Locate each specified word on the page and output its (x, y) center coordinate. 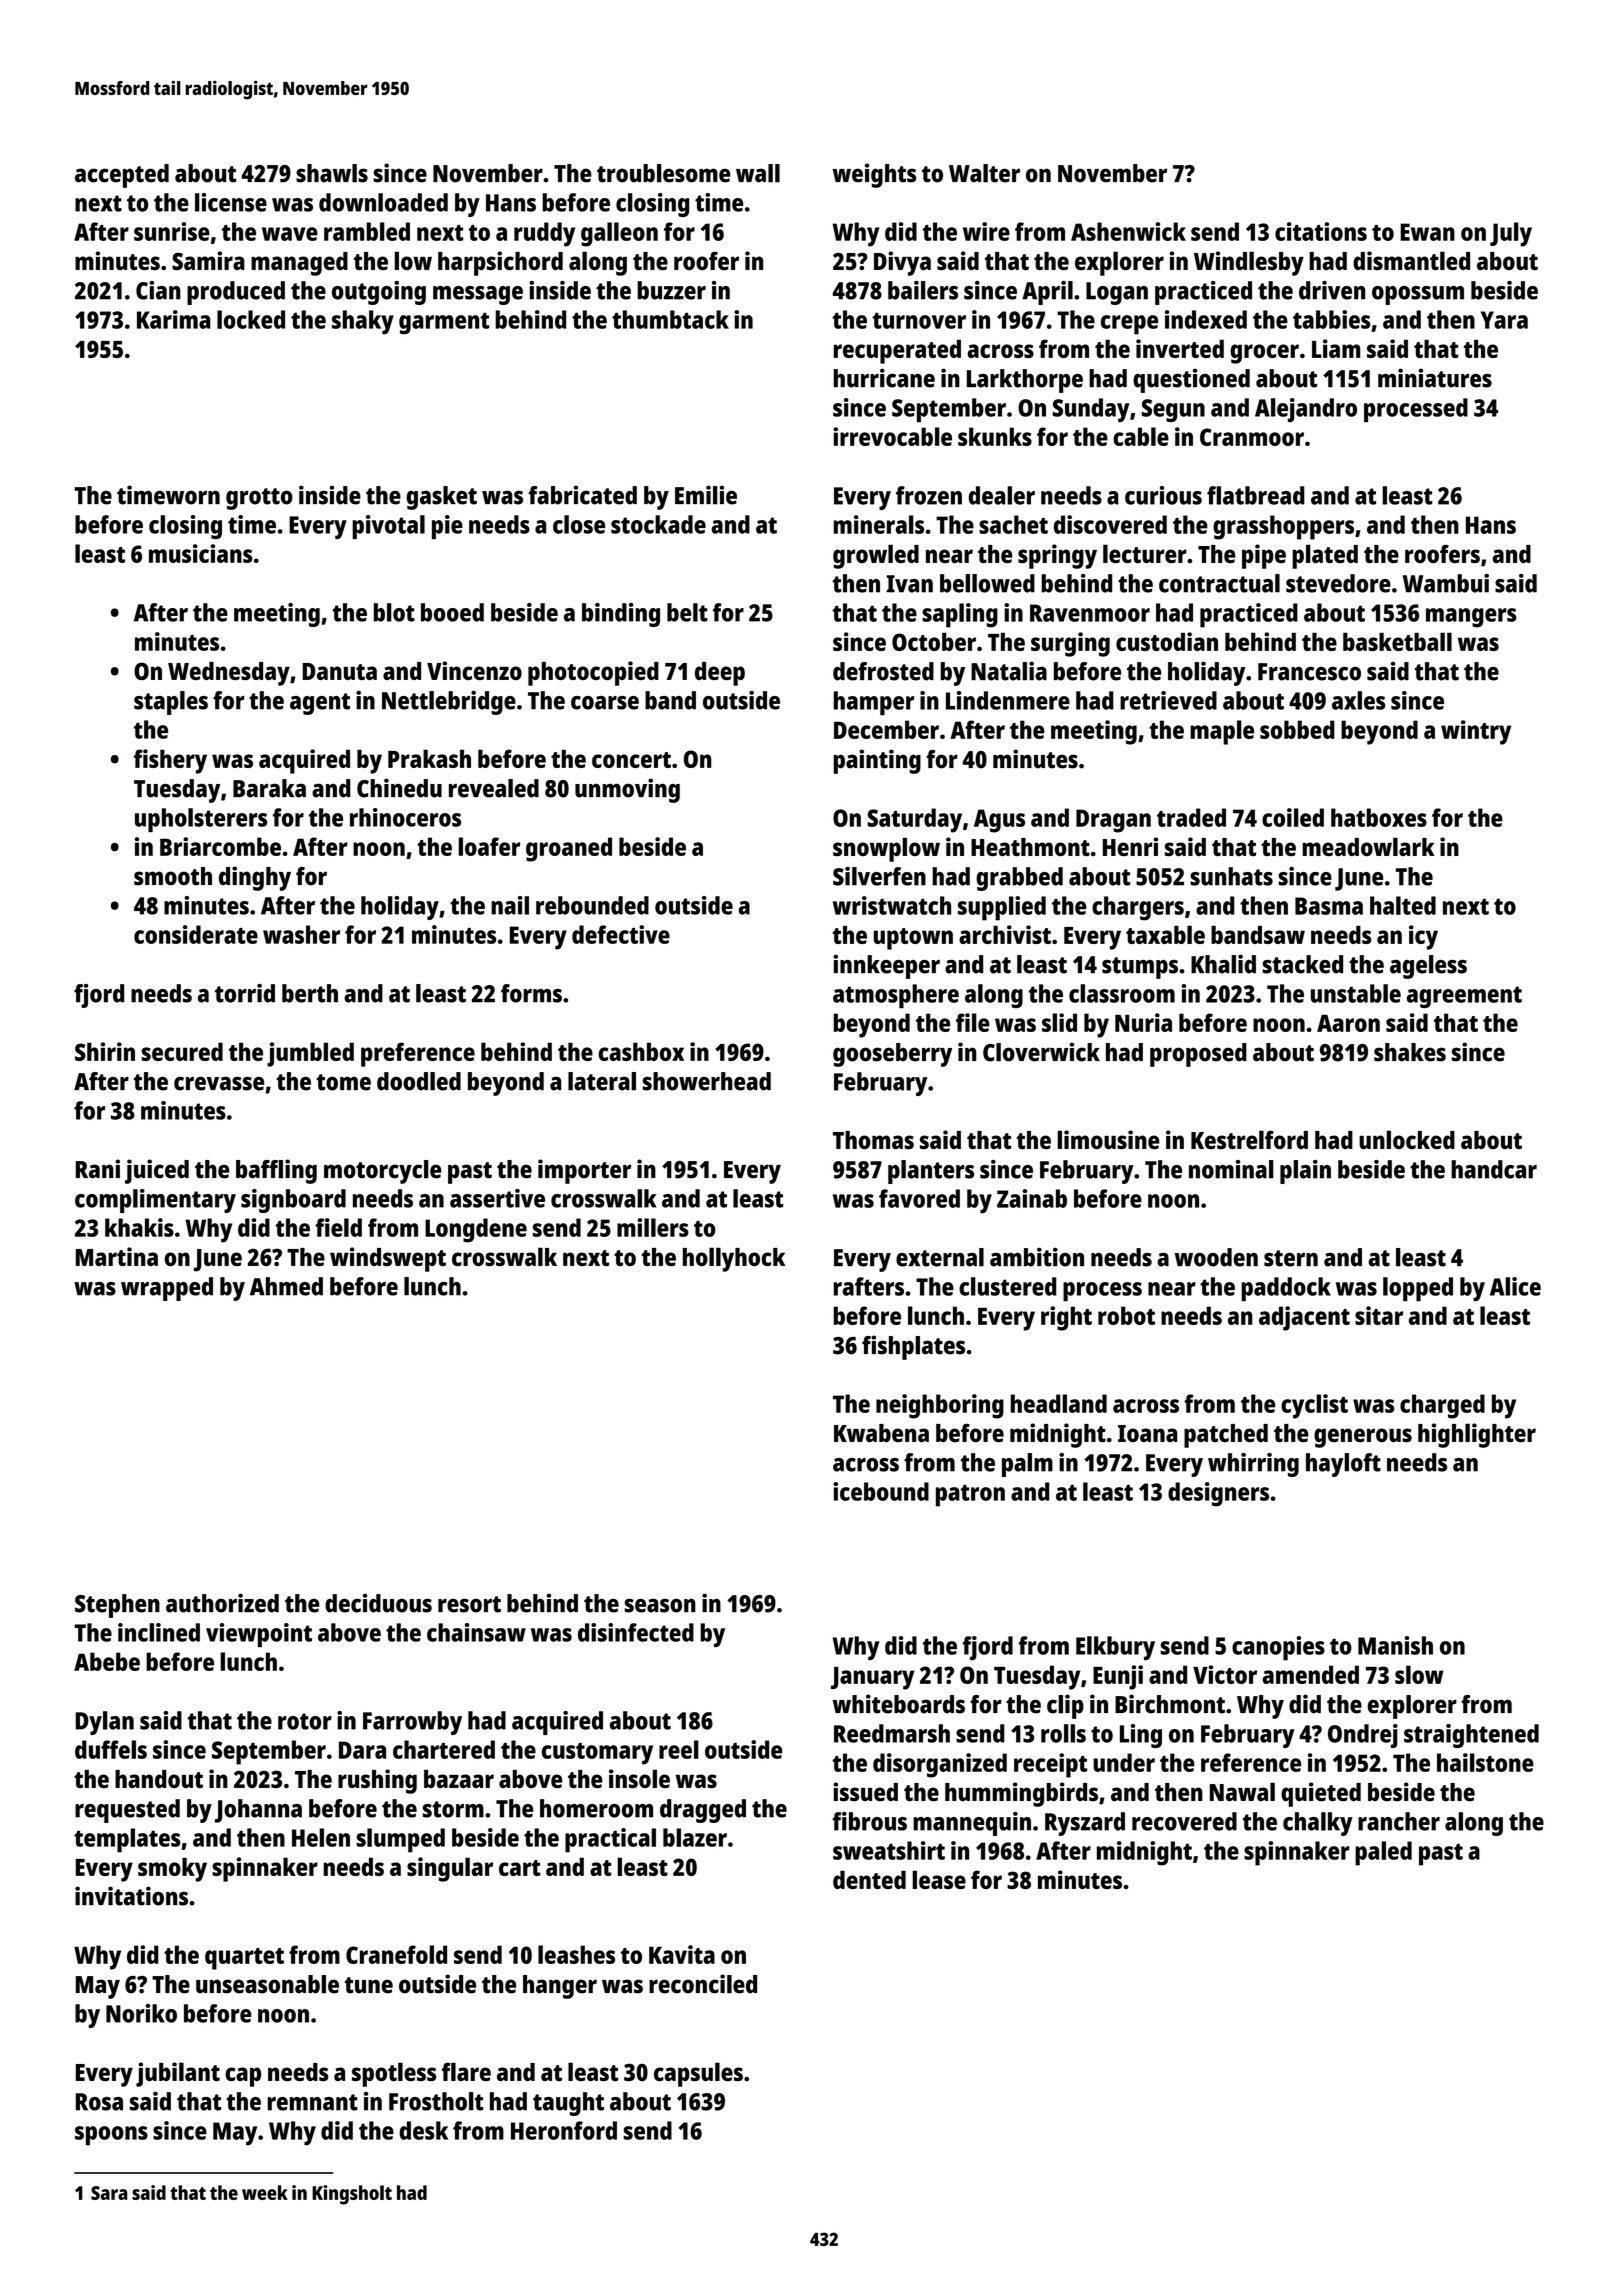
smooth (173, 876)
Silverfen (879, 876)
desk (423, 2130)
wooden (1216, 1257)
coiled (1293, 817)
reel (679, 1749)
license (231, 202)
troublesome (663, 173)
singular (450, 1869)
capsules (698, 2074)
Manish (1395, 1645)
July (1511, 234)
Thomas (873, 1140)
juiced (157, 1171)
